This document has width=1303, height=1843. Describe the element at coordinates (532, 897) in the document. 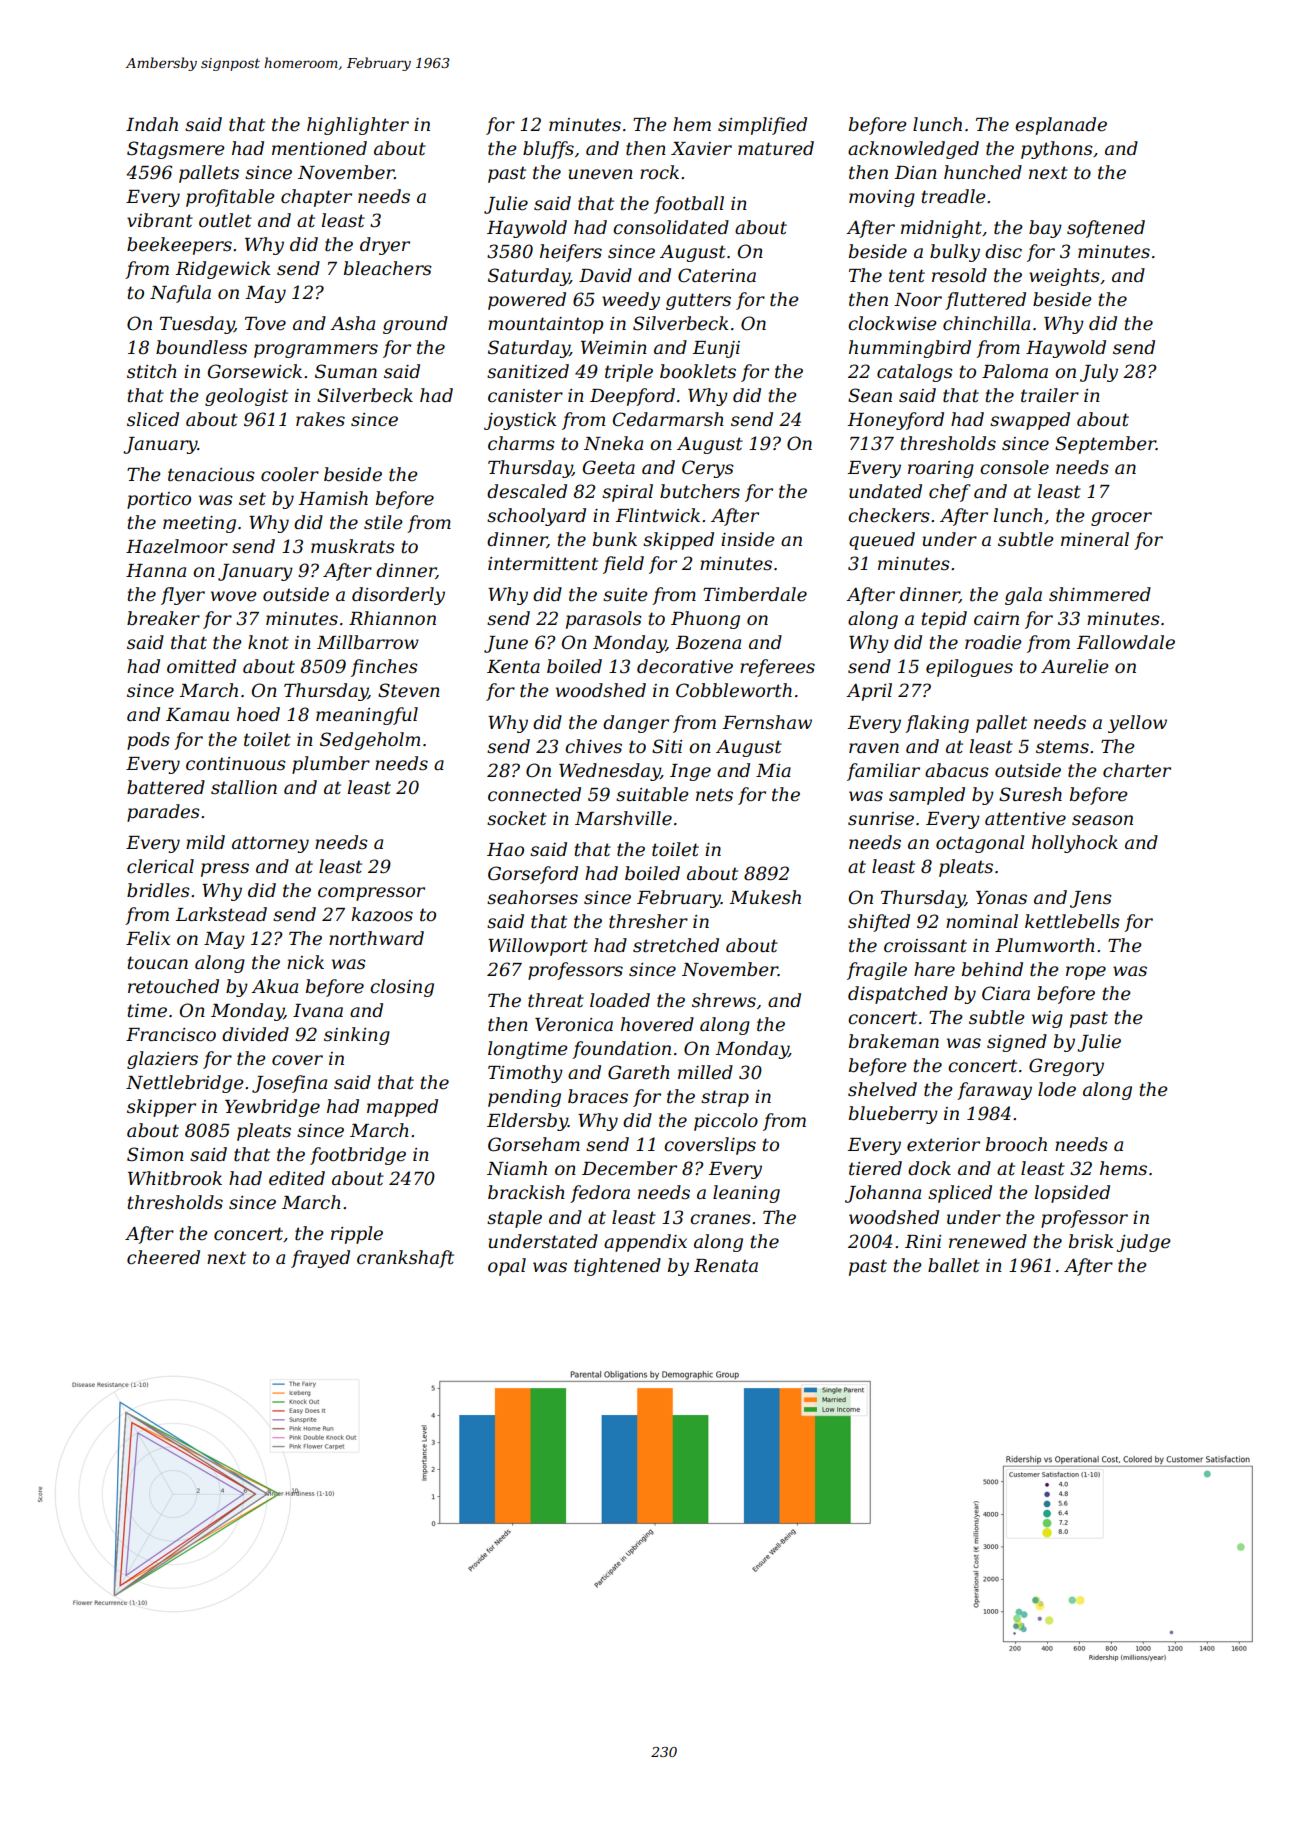

I see `seahorses` at that location.
